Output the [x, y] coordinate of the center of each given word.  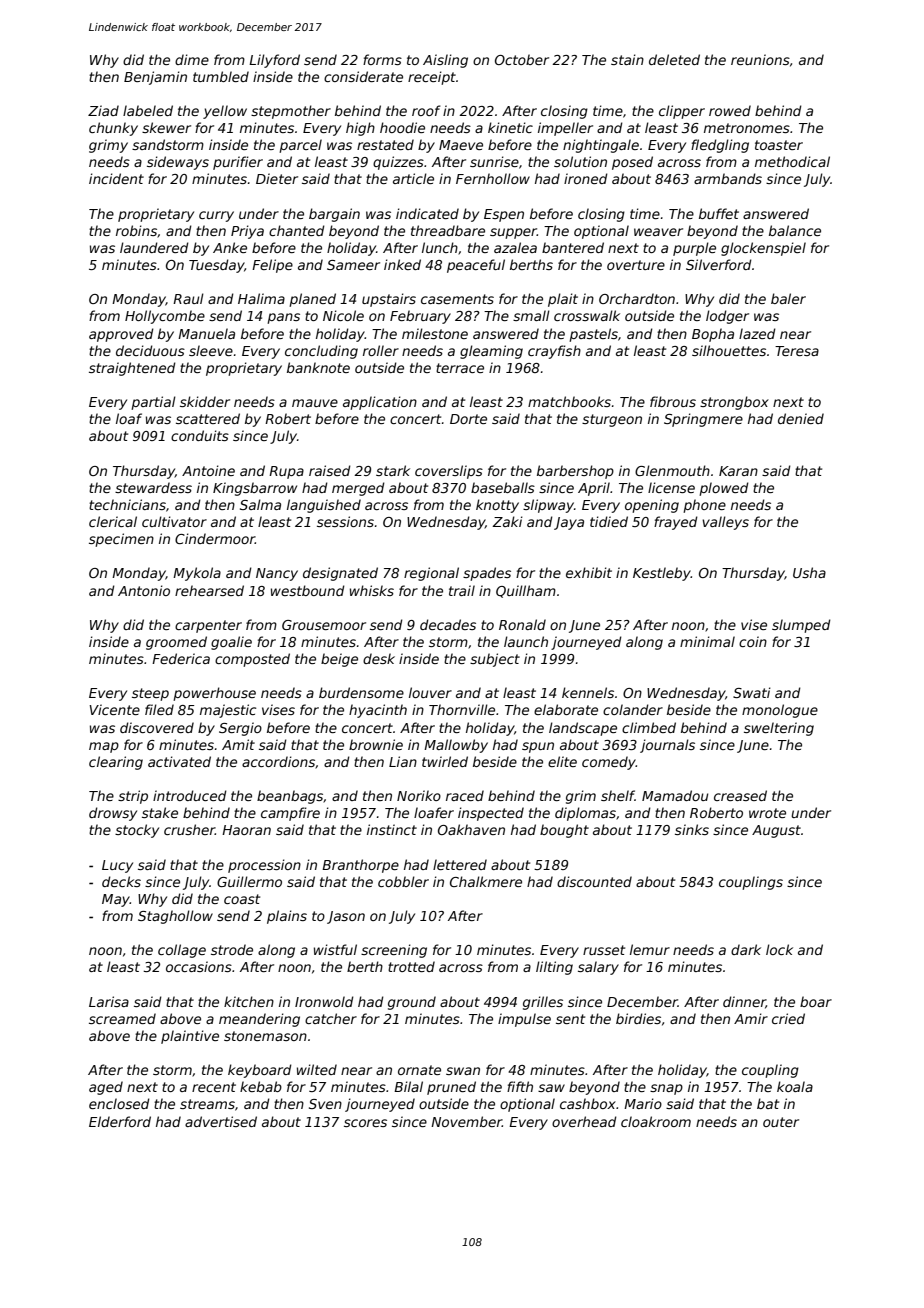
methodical [792, 161]
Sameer [353, 265]
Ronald [522, 624]
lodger [727, 317]
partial [153, 403]
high [360, 129]
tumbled [221, 76]
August [776, 831]
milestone [435, 333]
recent [214, 1087]
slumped [801, 626]
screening [394, 951]
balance [795, 230]
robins [136, 230]
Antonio [144, 590]
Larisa [109, 1001]
